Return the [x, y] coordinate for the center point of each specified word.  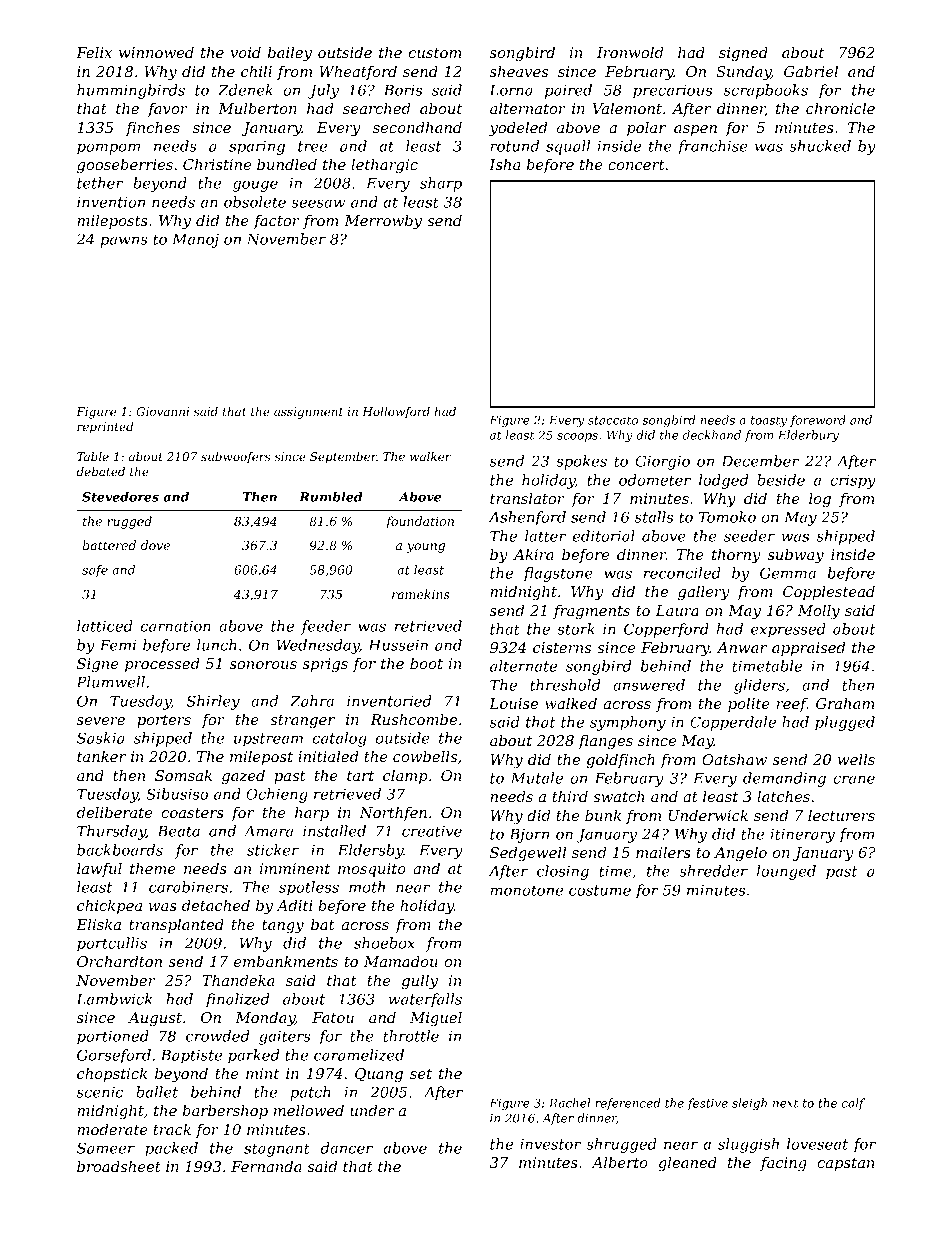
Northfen [393, 814]
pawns [124, 242]
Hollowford [396, 413]
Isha [504, 164]
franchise [712, 147]
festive [707, 1104]
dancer [347, 1148]
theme [153, 868]
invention [111, 202]
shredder [713, 871]
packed [171, 1149]
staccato [613, 420]
